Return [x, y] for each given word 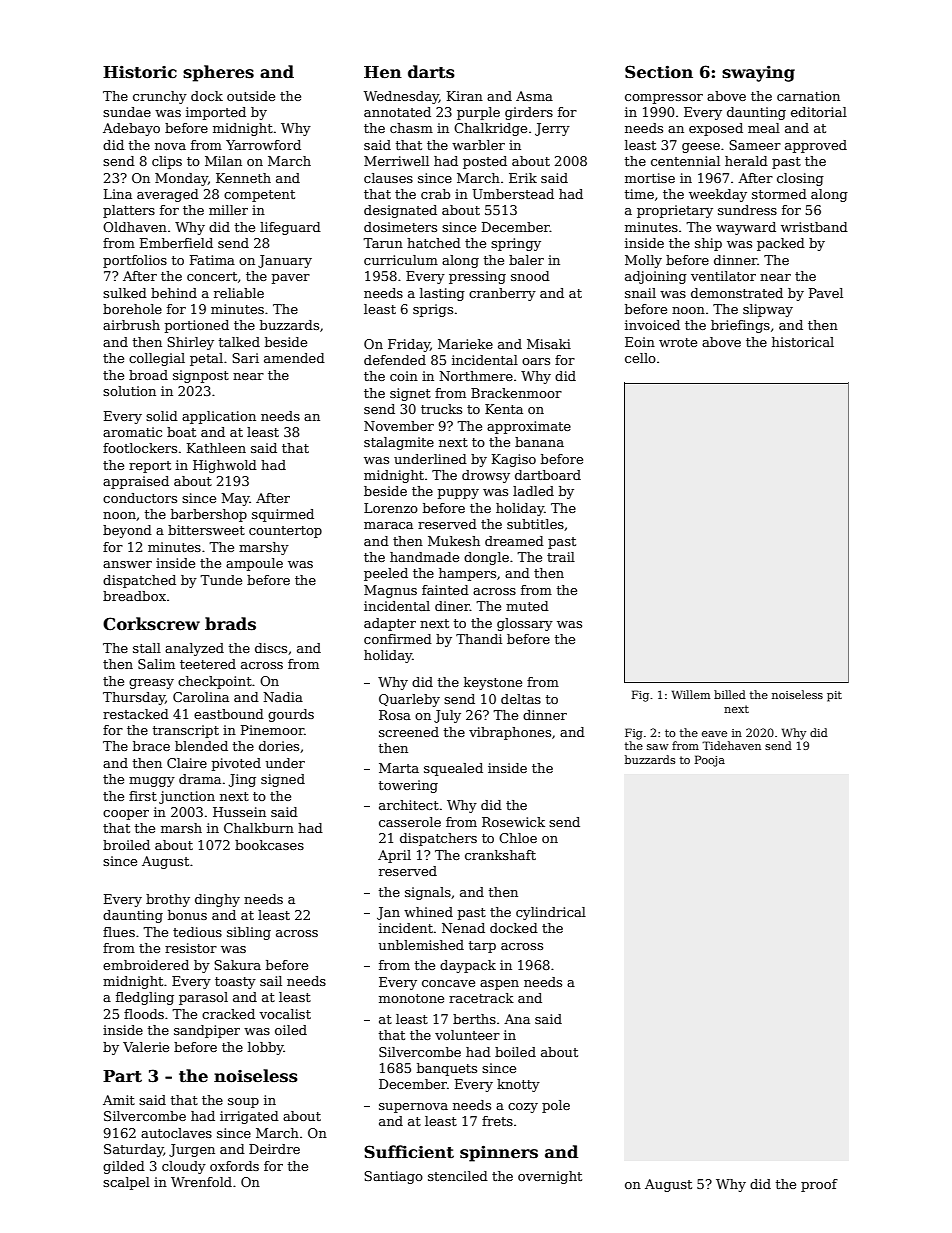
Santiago [393, 1177]
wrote [678, 342]
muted [527, 606]
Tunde [221, 580]
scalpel [126, 1183]
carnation [808, 96]
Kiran [465, 96]
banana [539, 442]
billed [730, 694]
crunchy [160, 97]
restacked [136, 714]
